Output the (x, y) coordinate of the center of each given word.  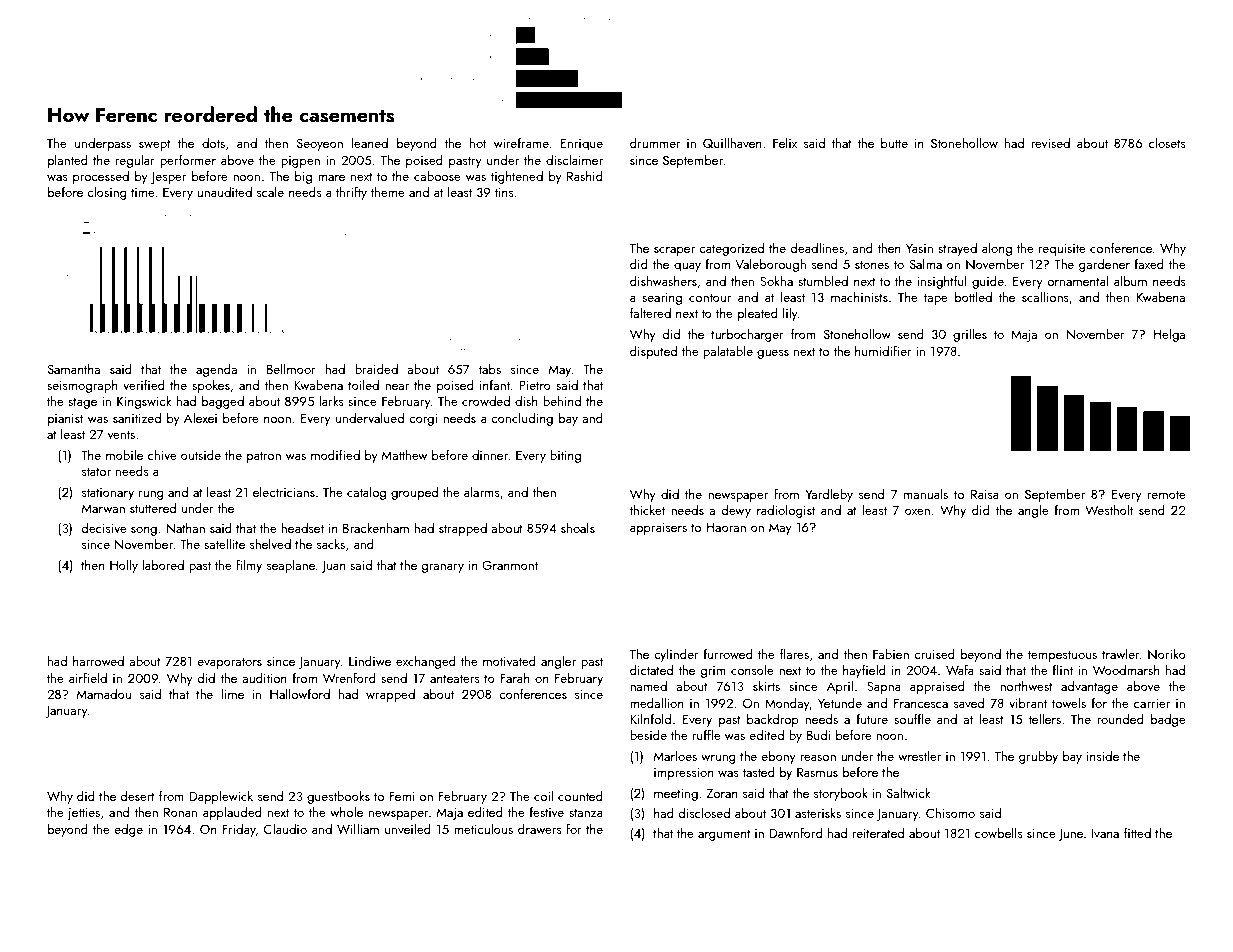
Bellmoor (291, 369)
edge (128, 830)
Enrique (581, 144)
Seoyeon (319, 144)
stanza (586, 813)
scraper (674, 251)
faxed (1149, 263)
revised (1050, 143)
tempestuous (1062, 656)
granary (442, 568)
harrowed (98, 661)
